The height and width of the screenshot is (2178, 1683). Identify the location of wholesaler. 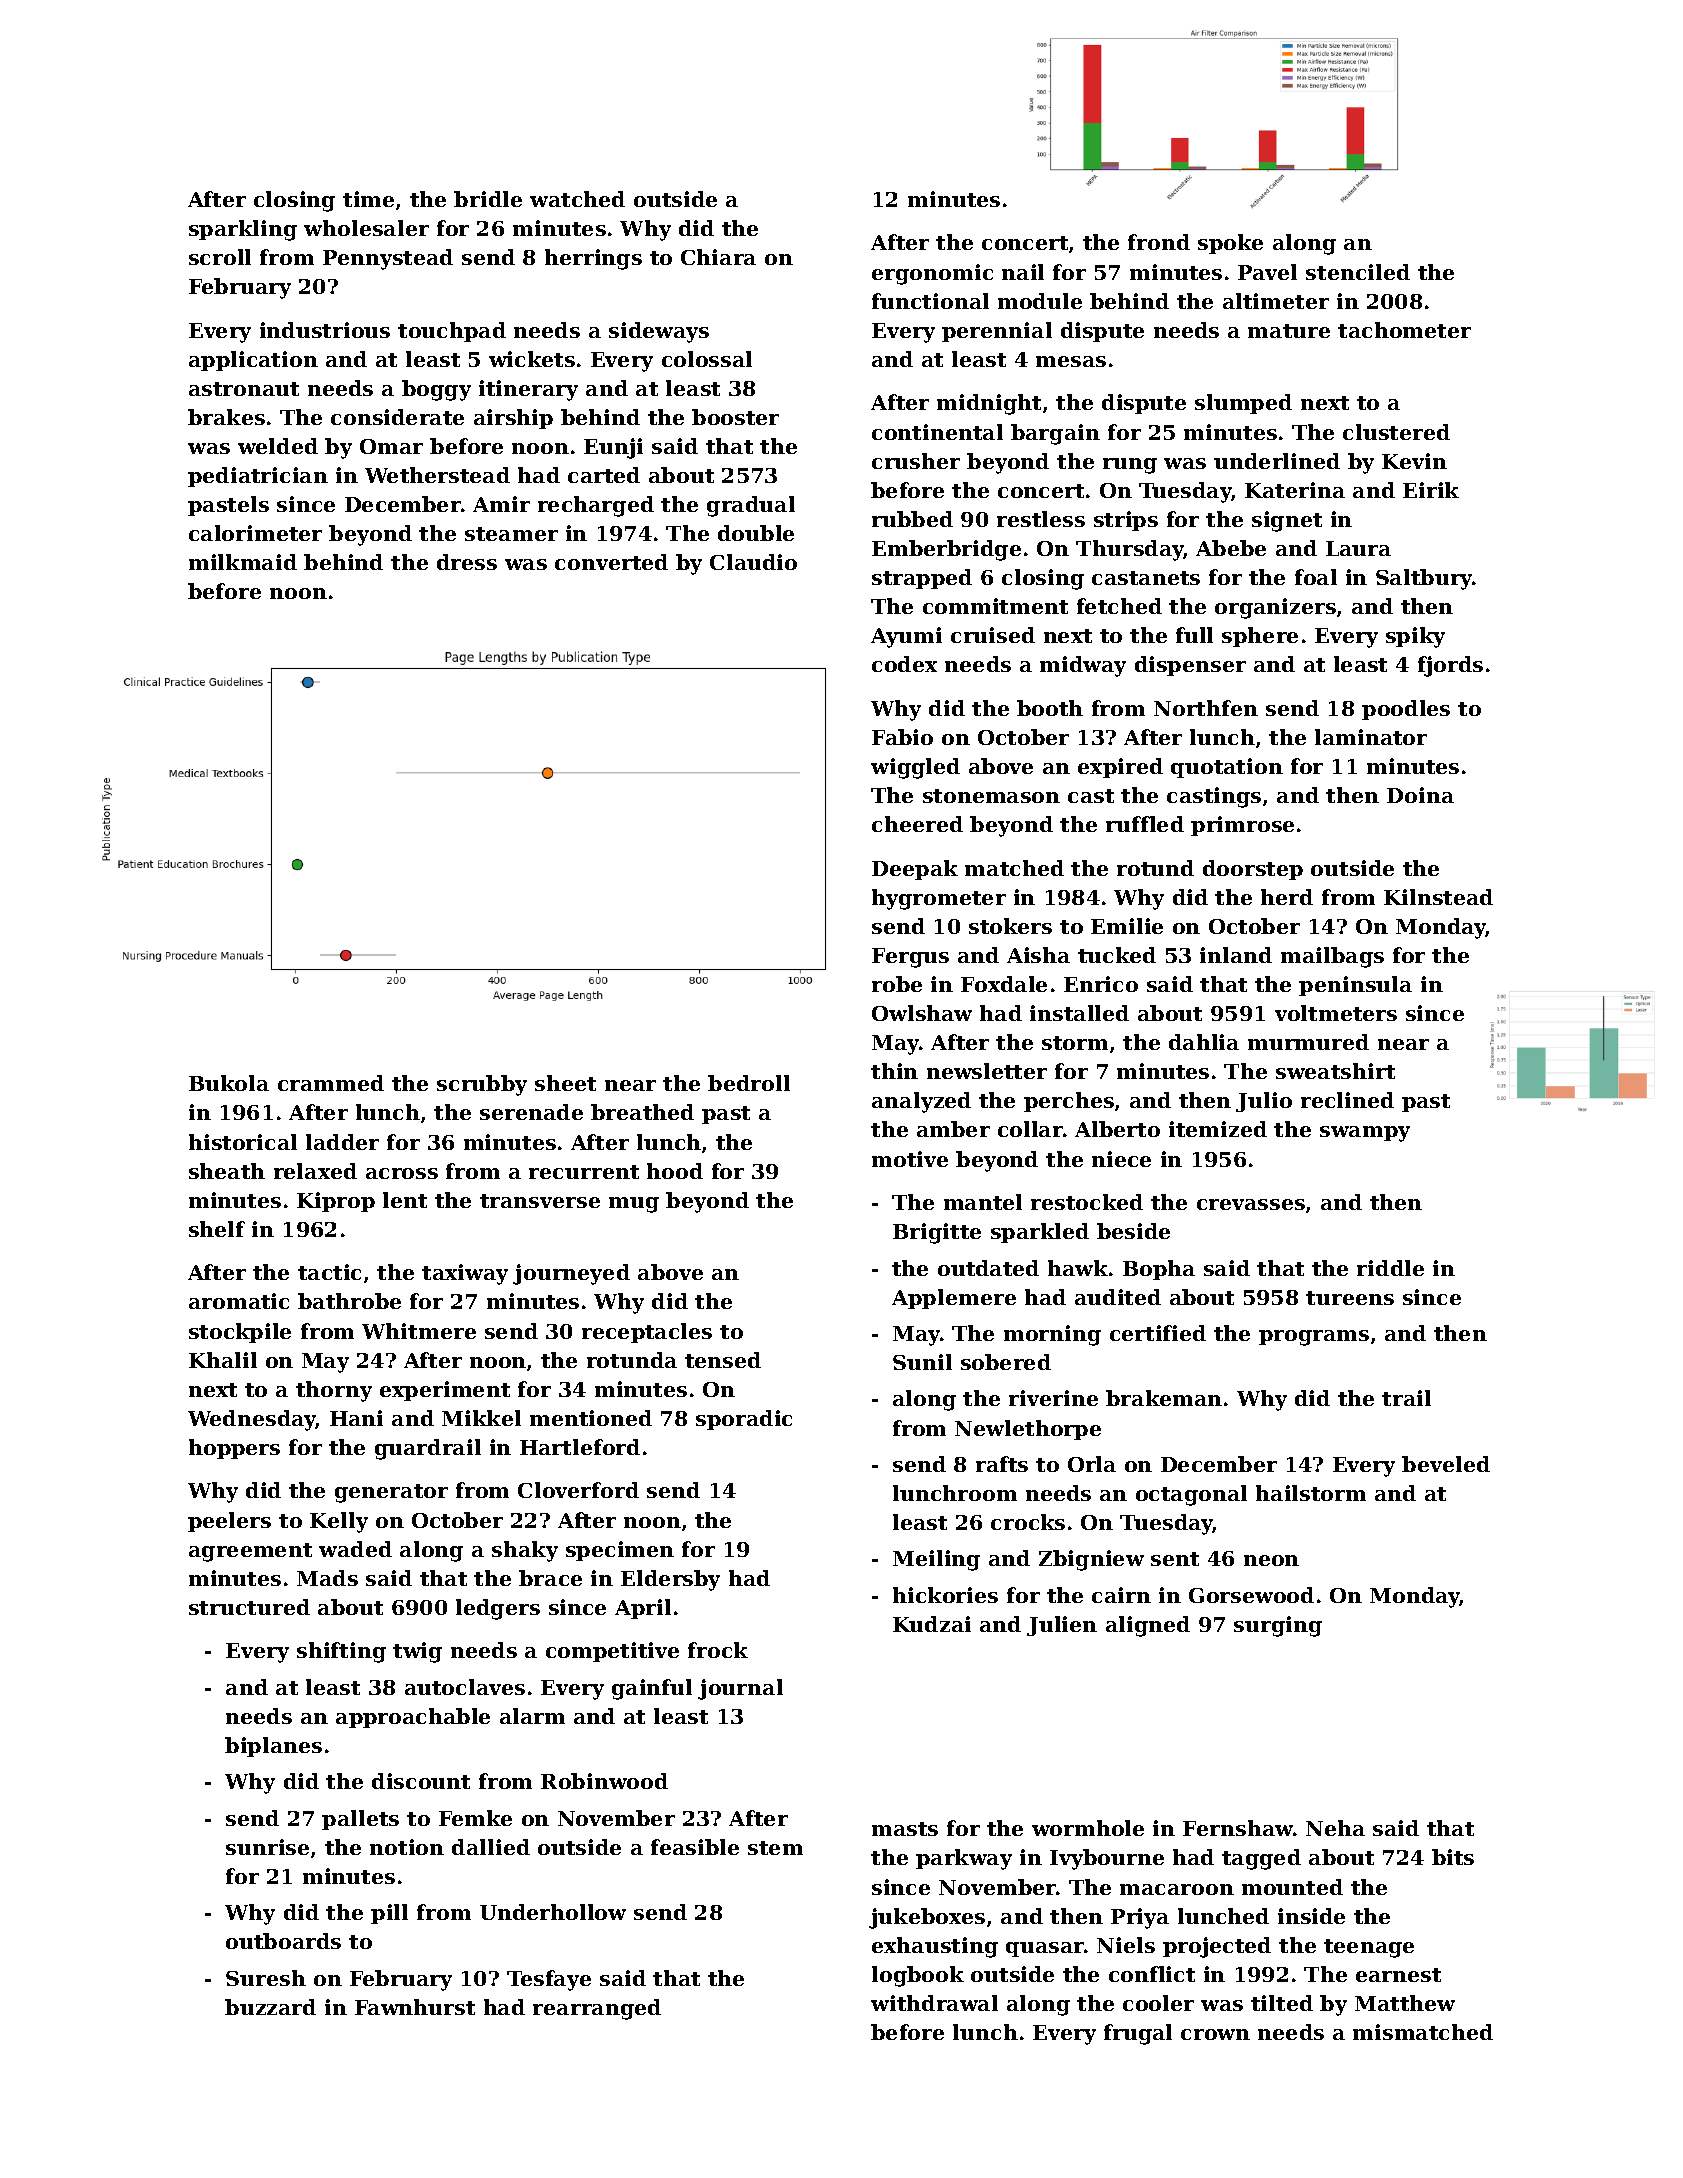
(366, 228).
